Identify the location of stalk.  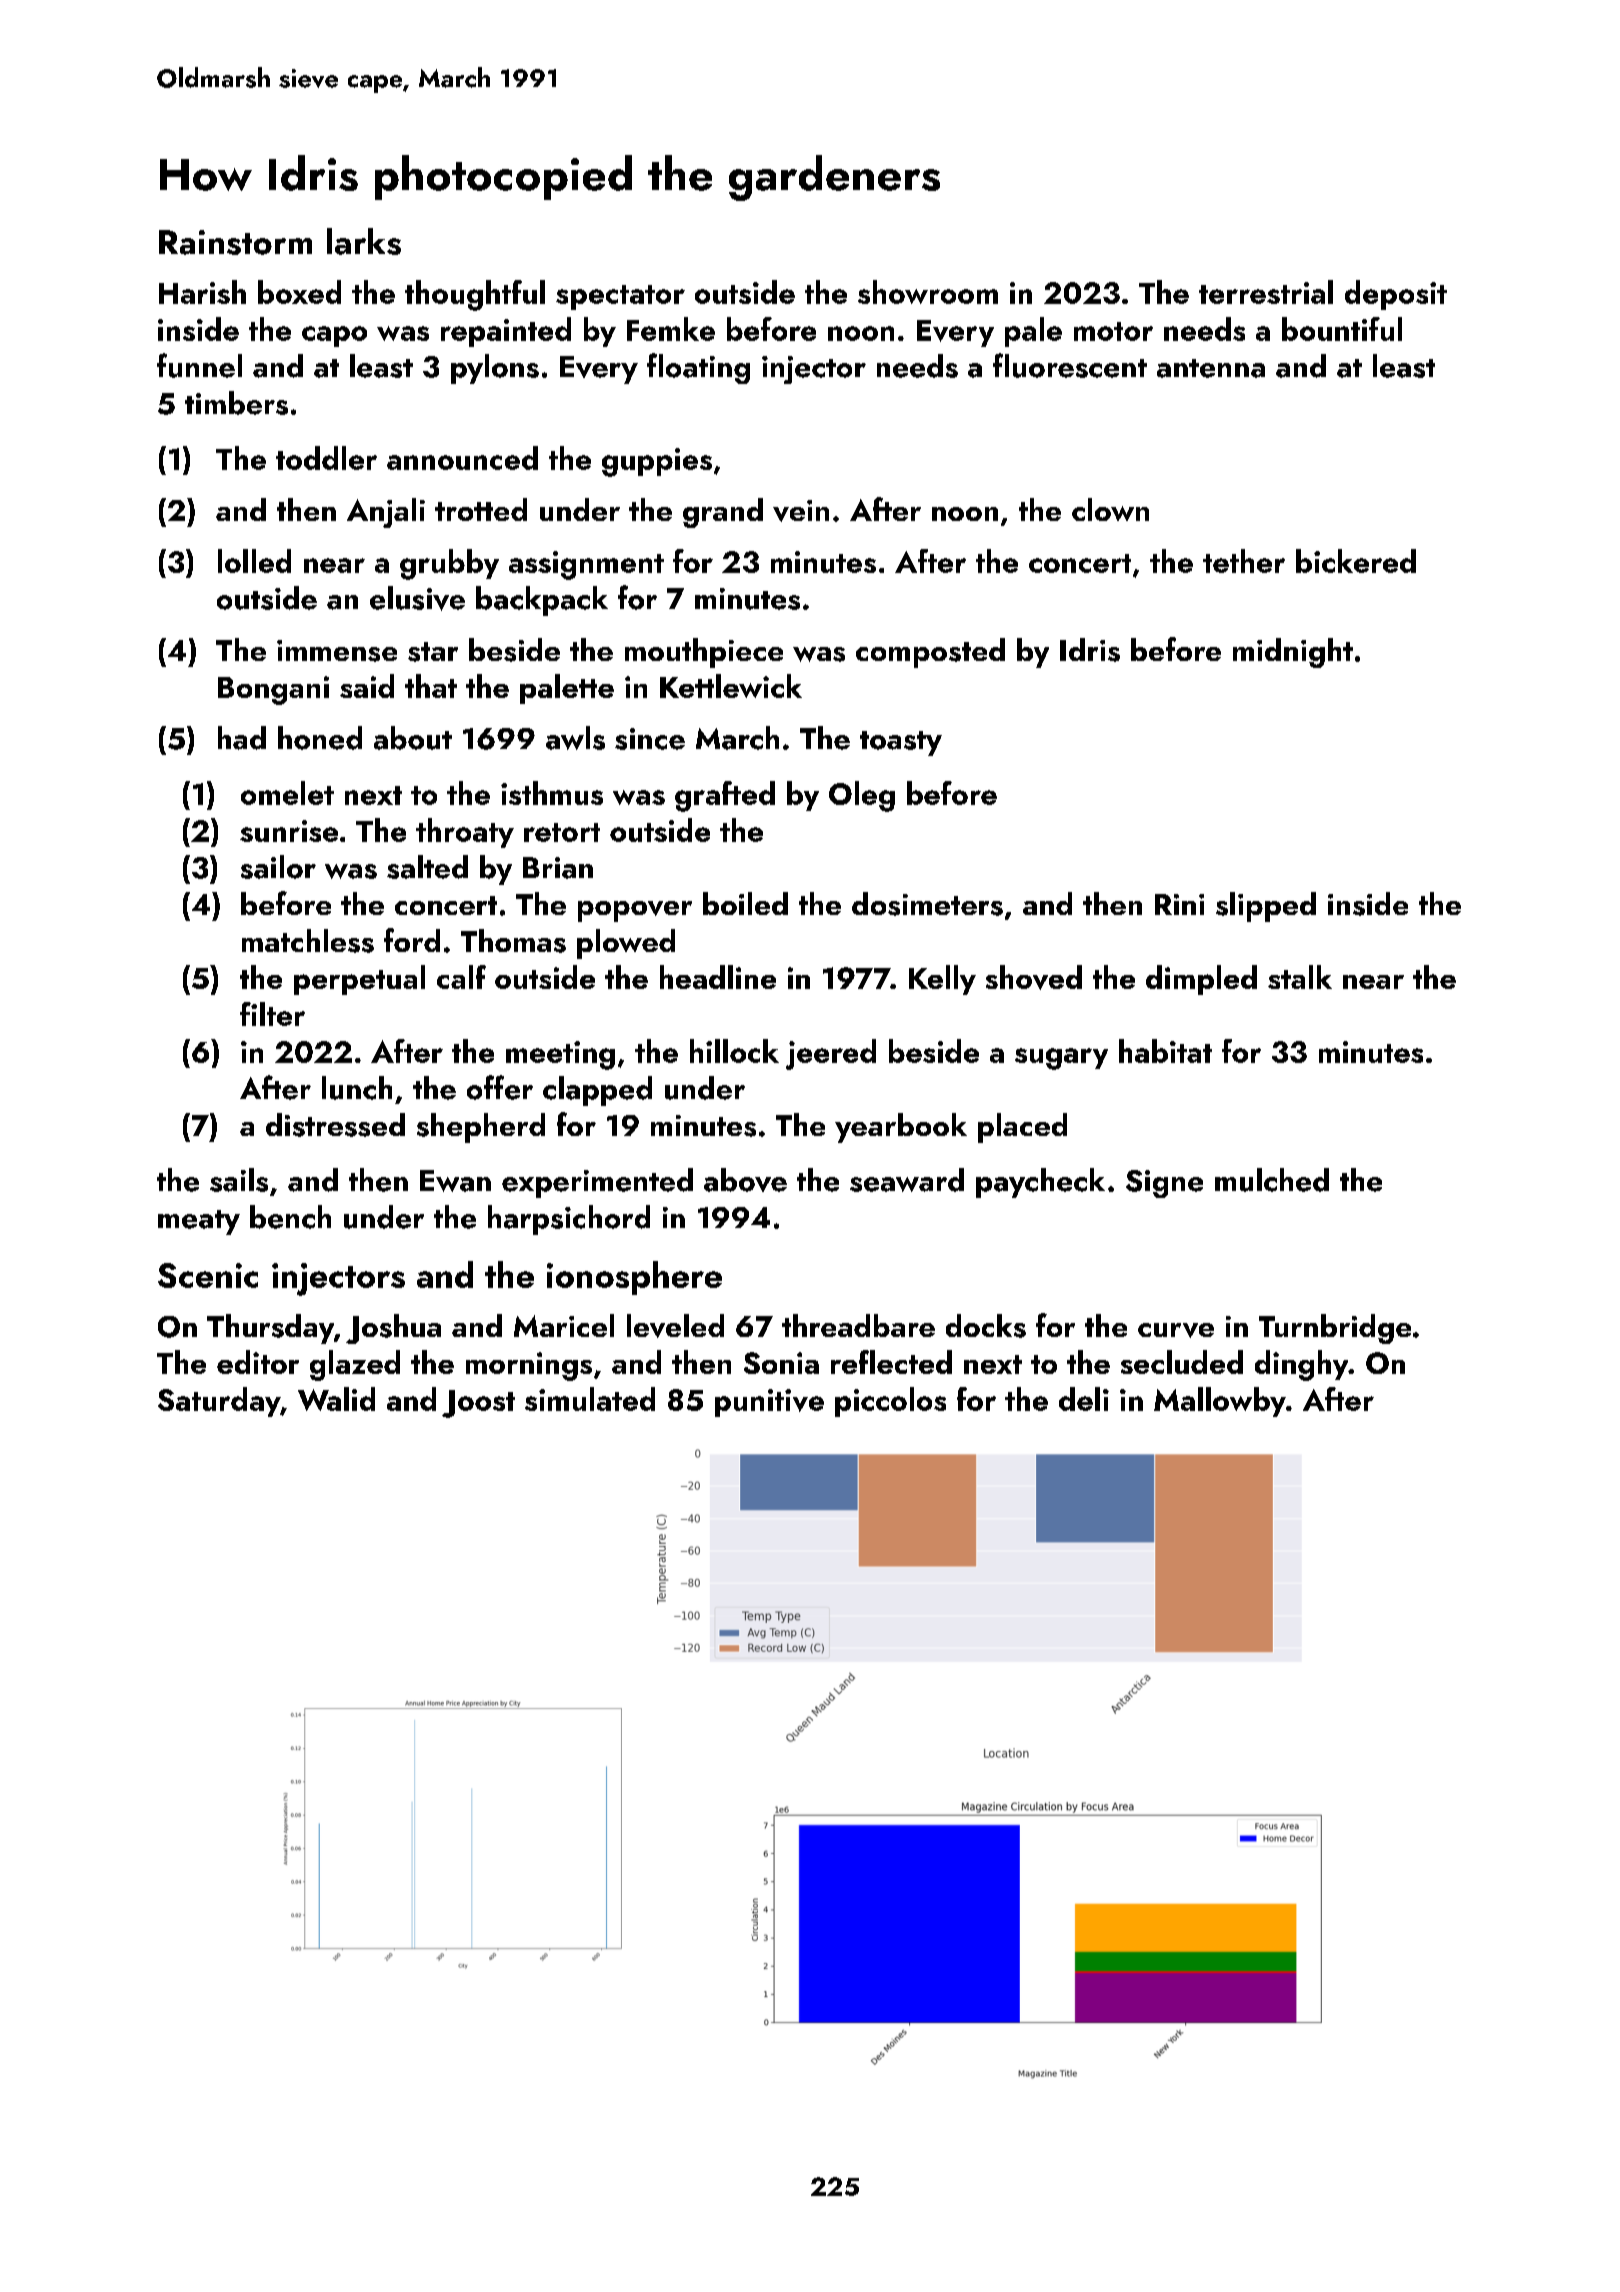
(1300, 977).
